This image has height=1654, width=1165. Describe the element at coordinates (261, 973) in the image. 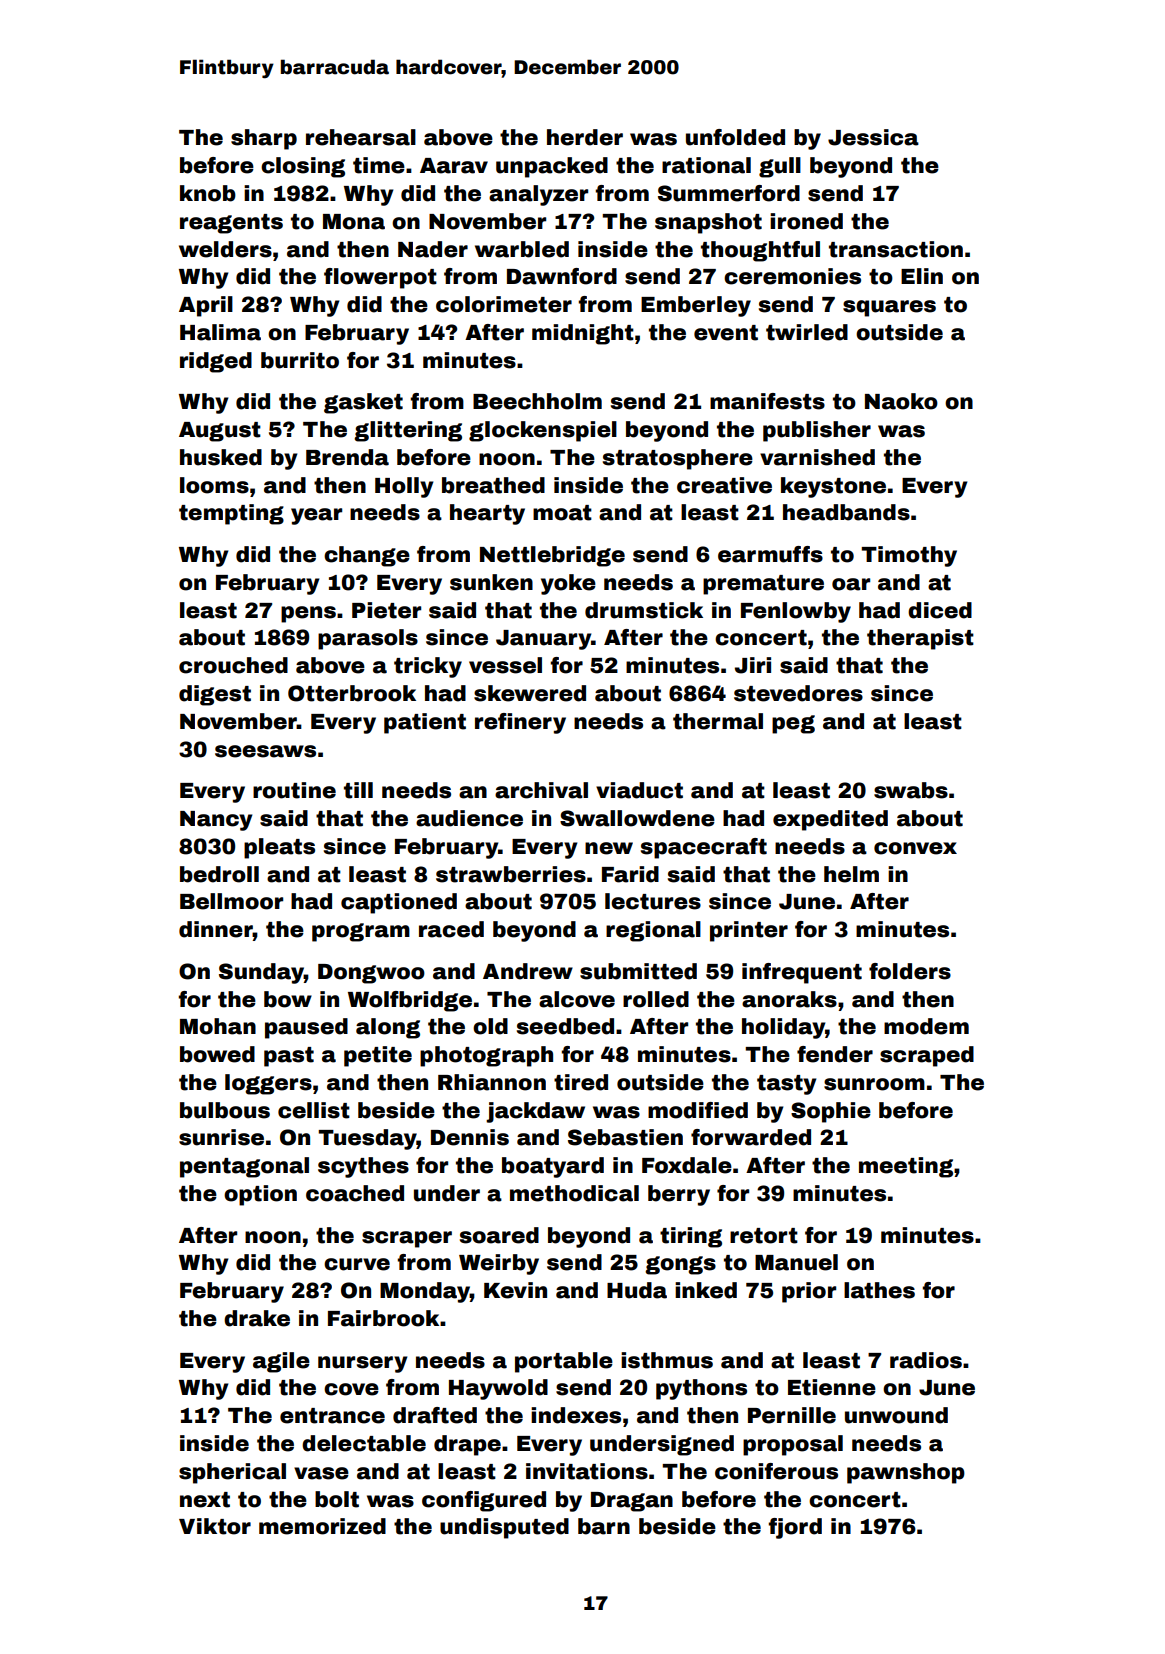

I see `Sunday` at that location.
